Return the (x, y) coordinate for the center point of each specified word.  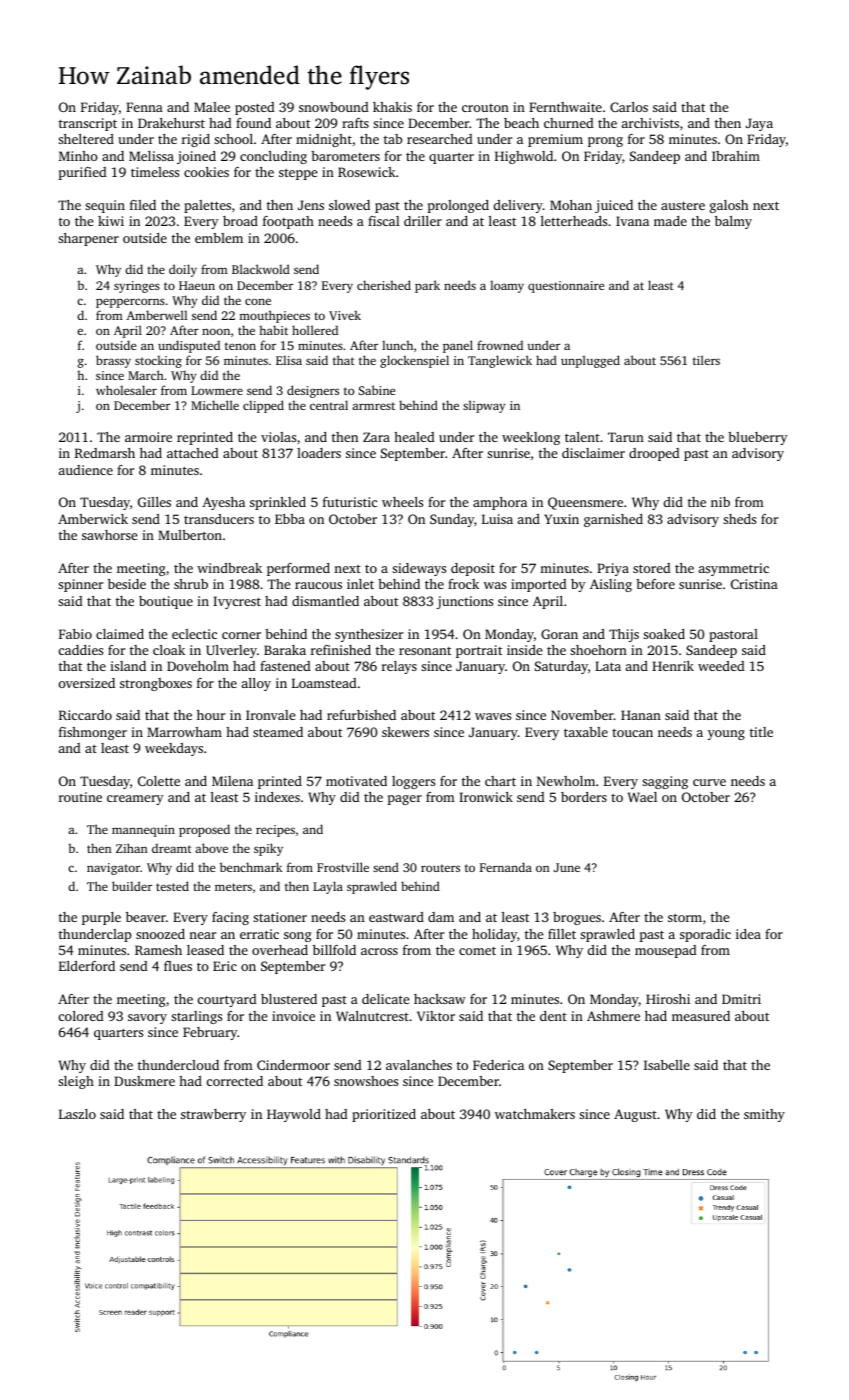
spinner (80, 585)
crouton (485, 108)
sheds (739, 519)
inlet (360, 584)
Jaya (759, 124)
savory (147, 1019)
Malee (212, 107)
